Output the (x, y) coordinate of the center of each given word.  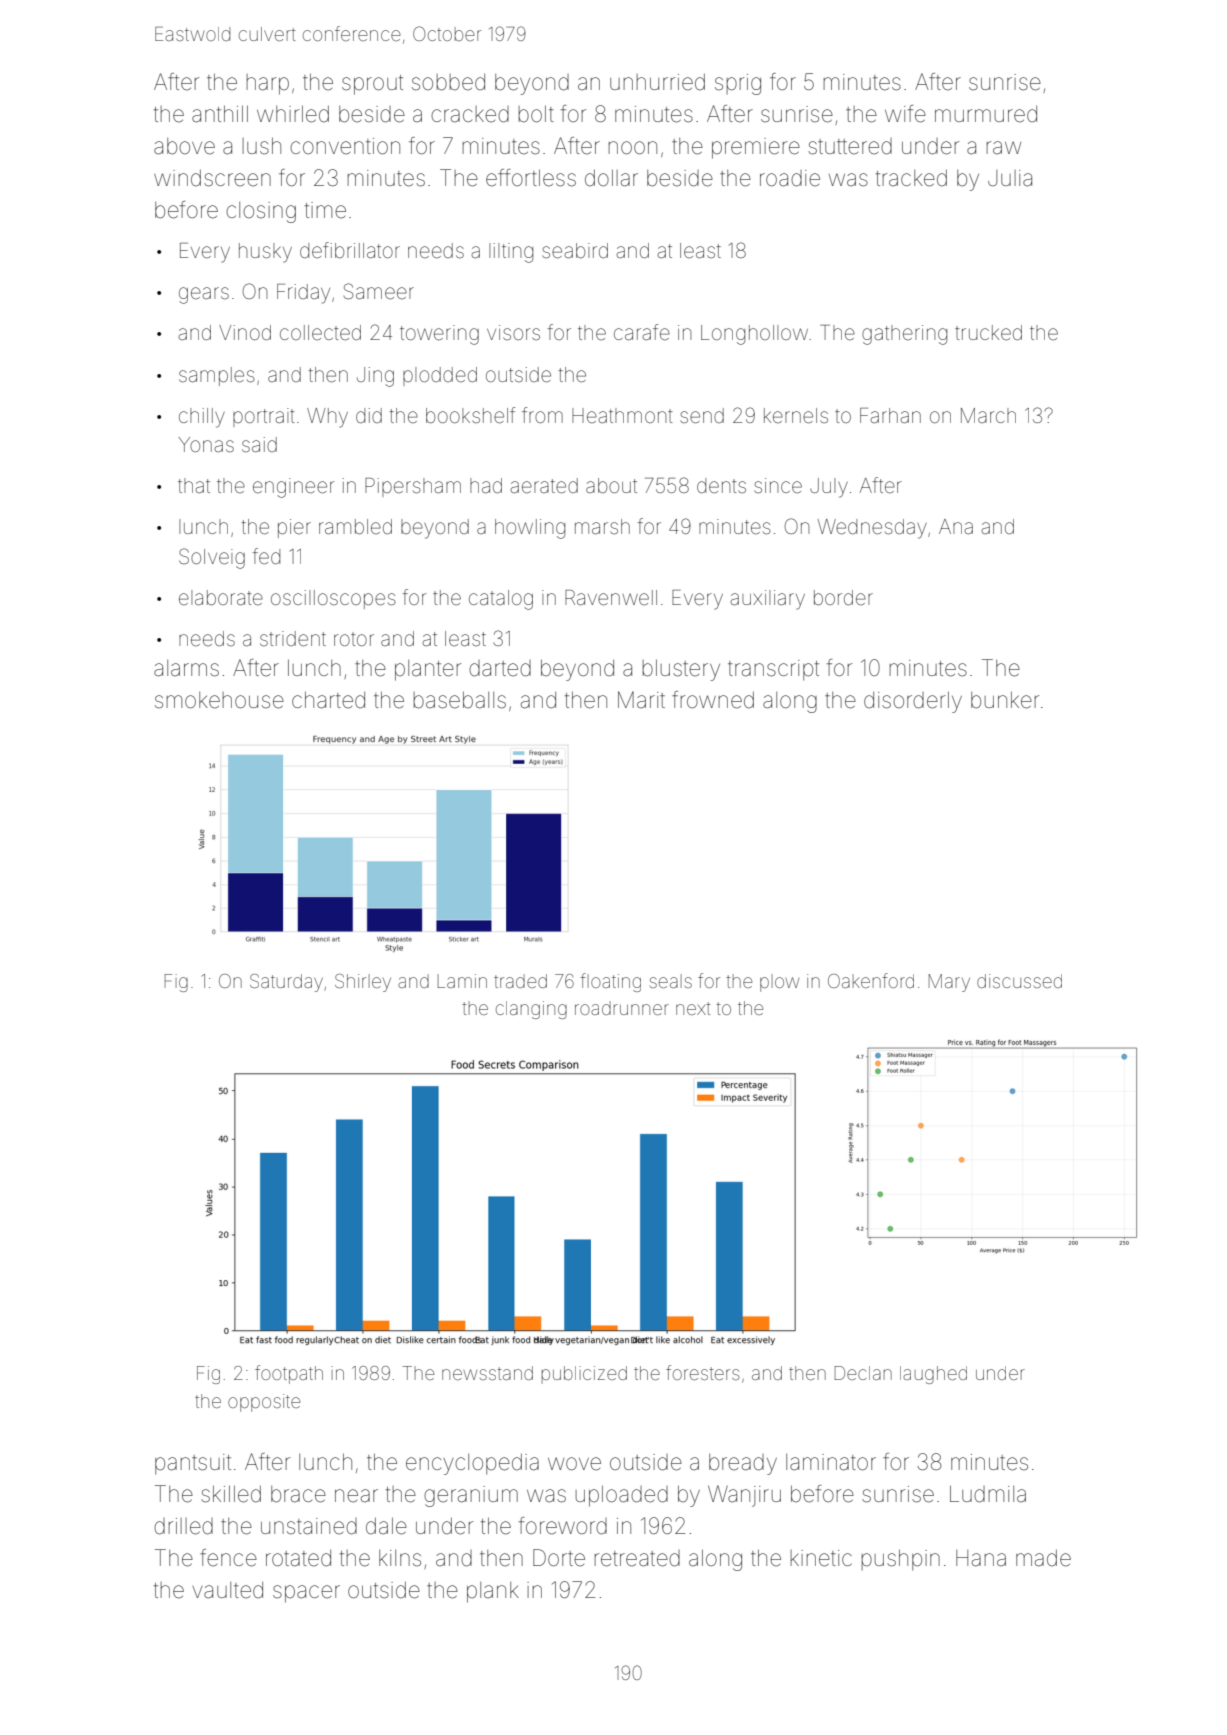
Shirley (363, 983)
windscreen (212, 178)
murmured (986, 114)
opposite (264, 1403)
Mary (949, 983)
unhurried (657, 82)
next (693, 1008)
